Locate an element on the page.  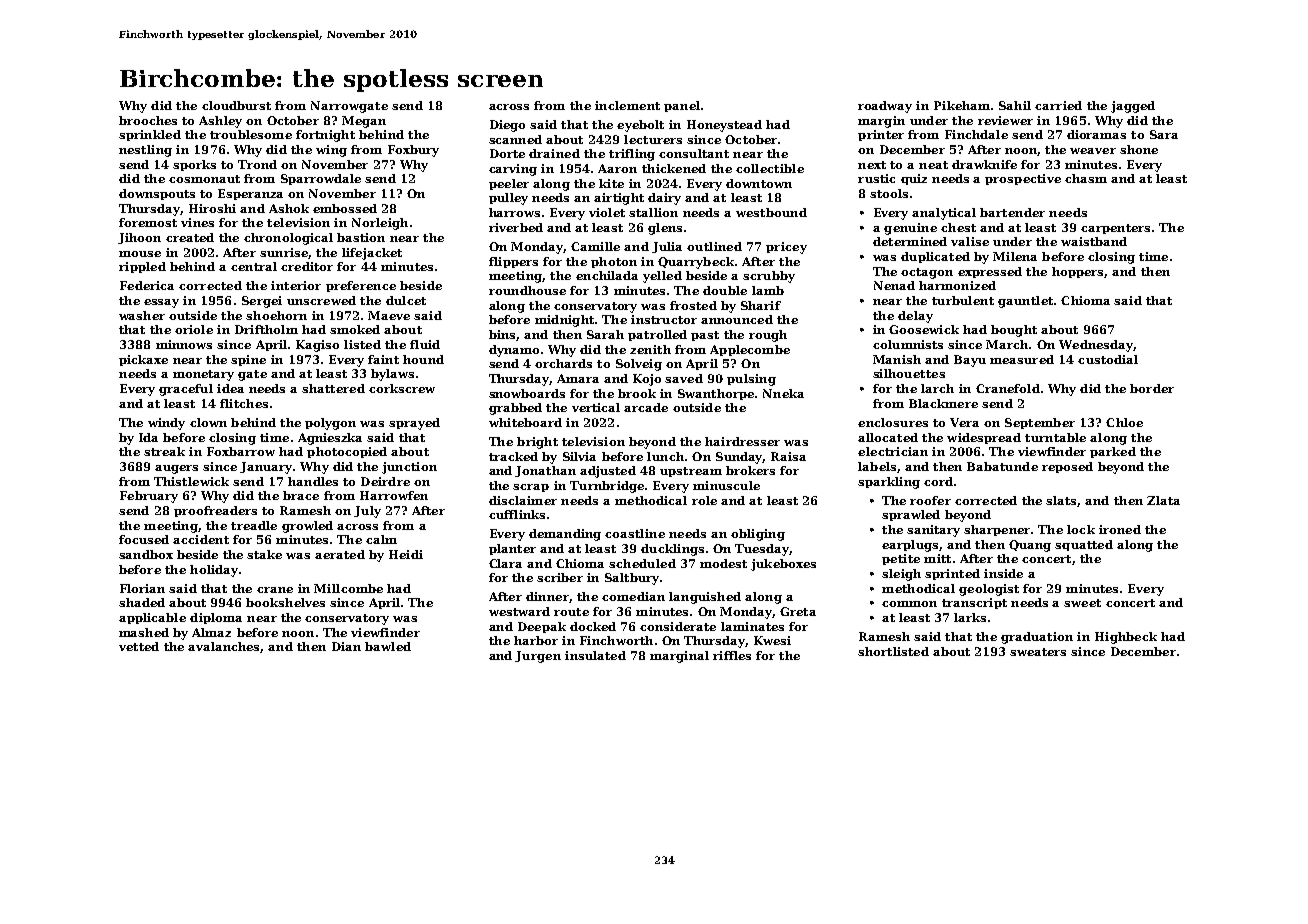
Foxbarrow is located at coordinates (241, 451).
